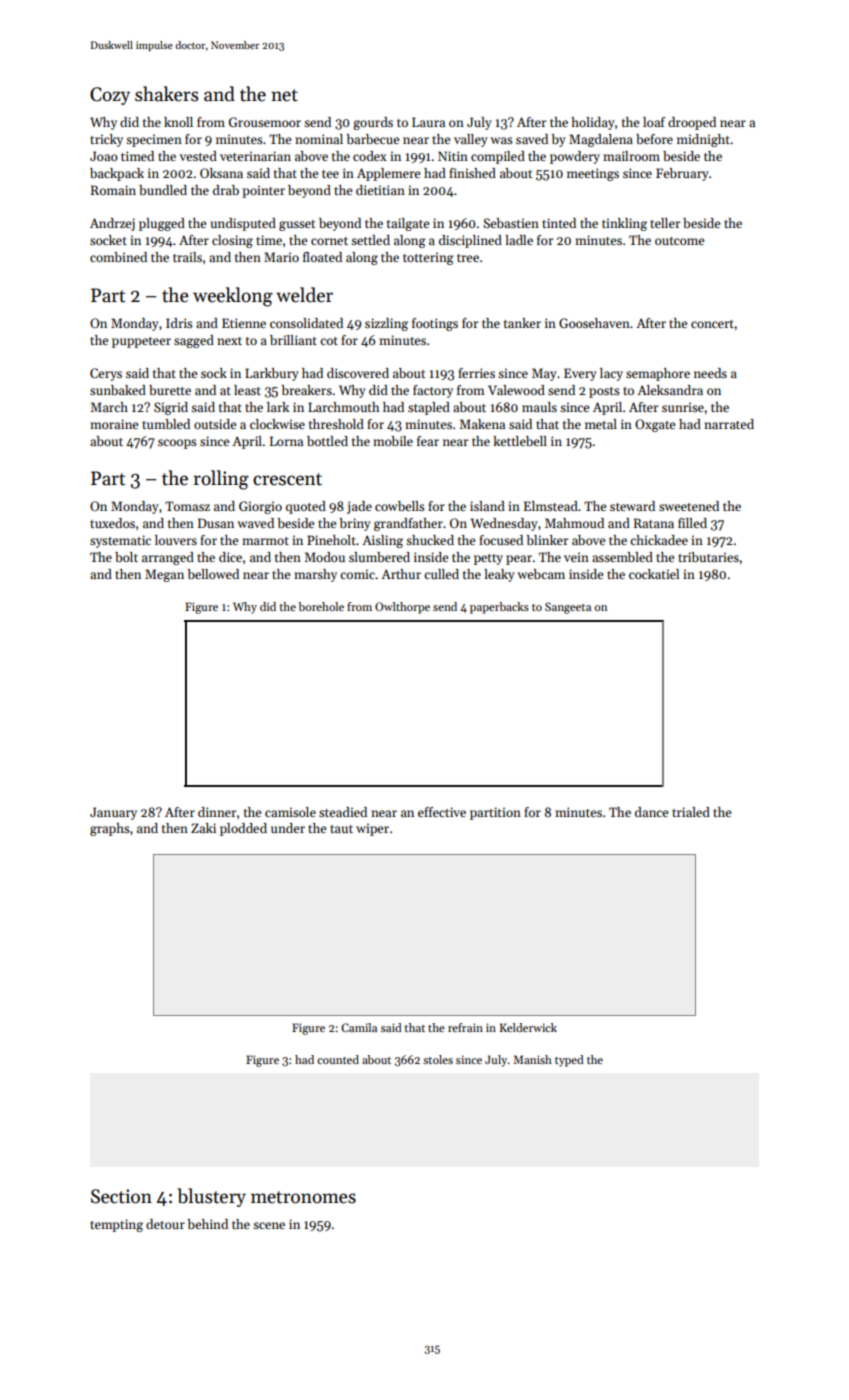 The image size is (849, 1400). I want to click on Cozy, so click(110, 96).
